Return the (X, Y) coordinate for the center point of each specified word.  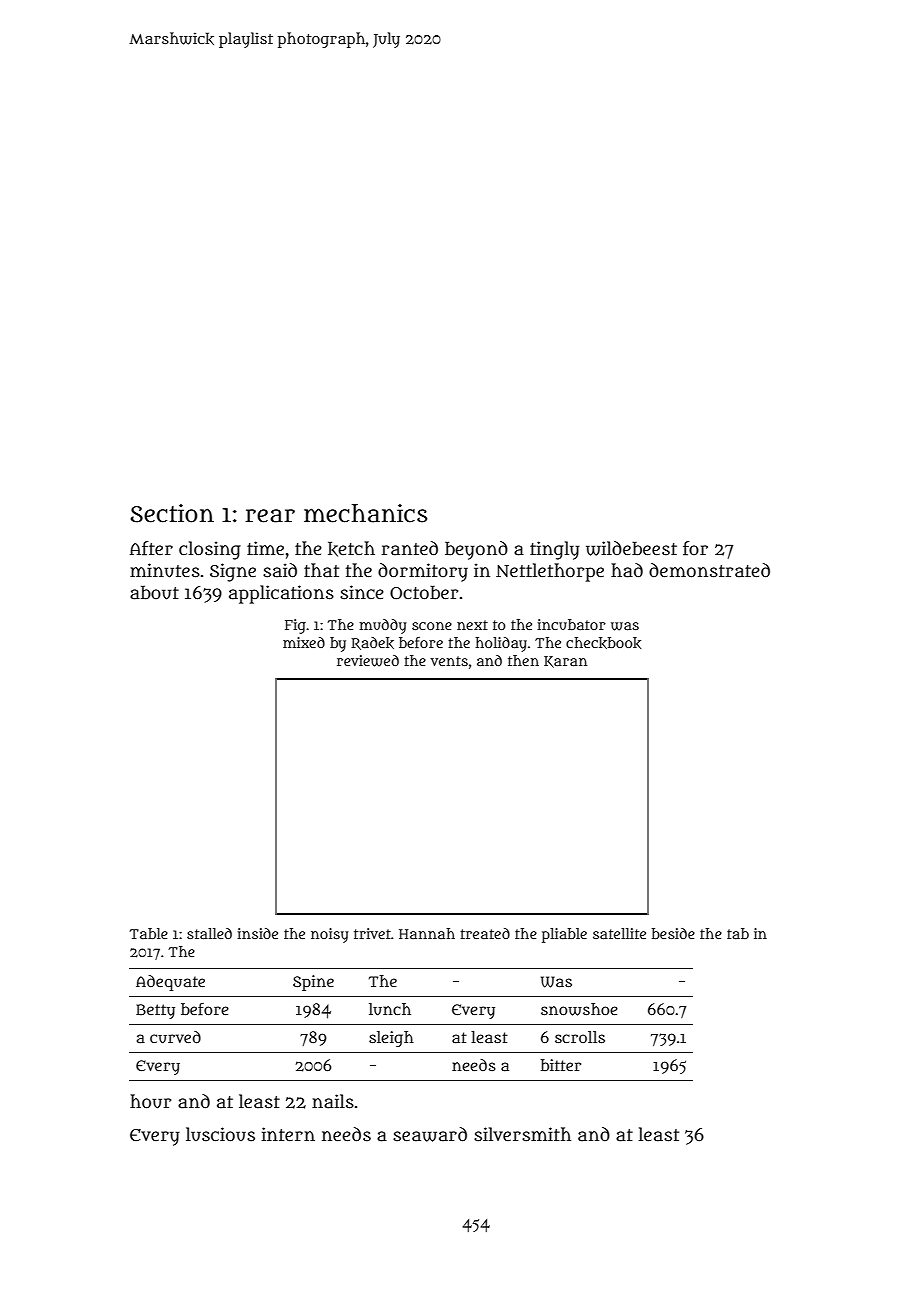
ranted (410, 548)
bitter (561, 1065)
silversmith (522, 1134)
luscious (220, 1134)
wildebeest (631, 548)
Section (172, 513)
